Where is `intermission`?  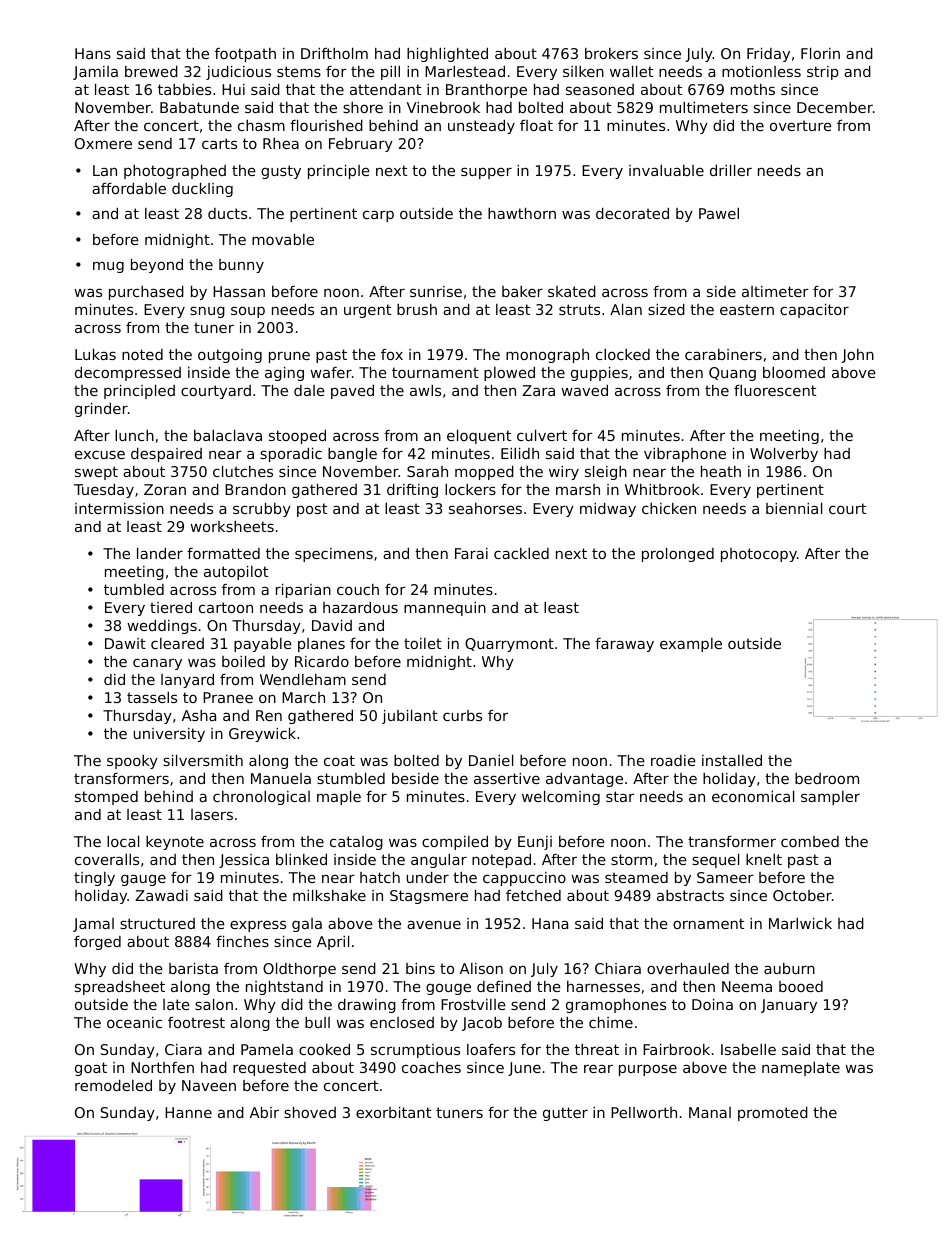 intermission is located at coordinates (119, 508).
